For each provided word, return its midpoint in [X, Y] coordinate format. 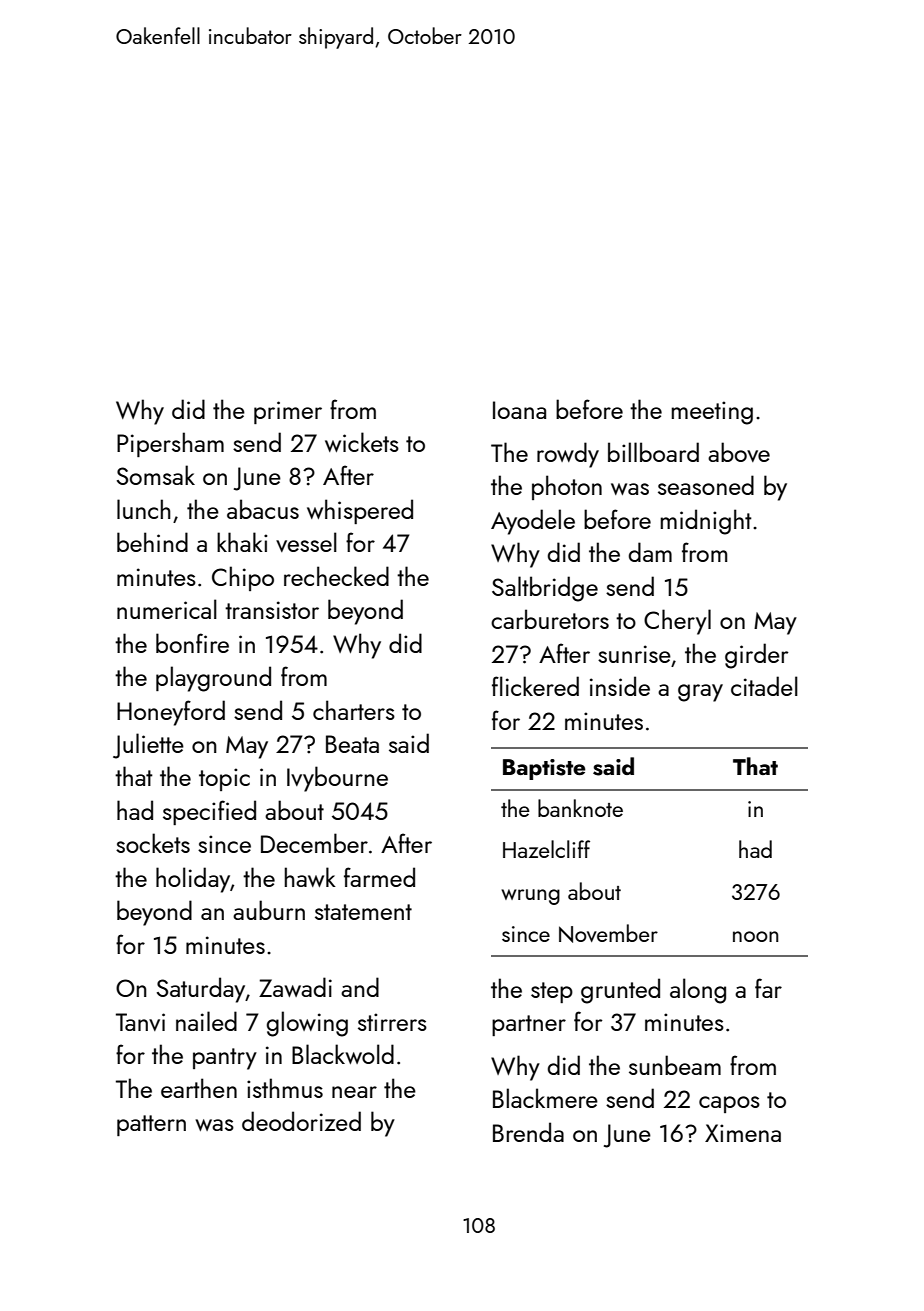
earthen [199, 1088]
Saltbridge [545, 589]
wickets [362, 442]
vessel [306, 542]
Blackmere [545, 1098]
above [739, 452]
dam [650, 552]
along [698, 991]
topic [224, 779]
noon [755, 936]
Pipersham [170, 444]
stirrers [392, 1022]
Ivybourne [337, 779]
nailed [206, 1021]
